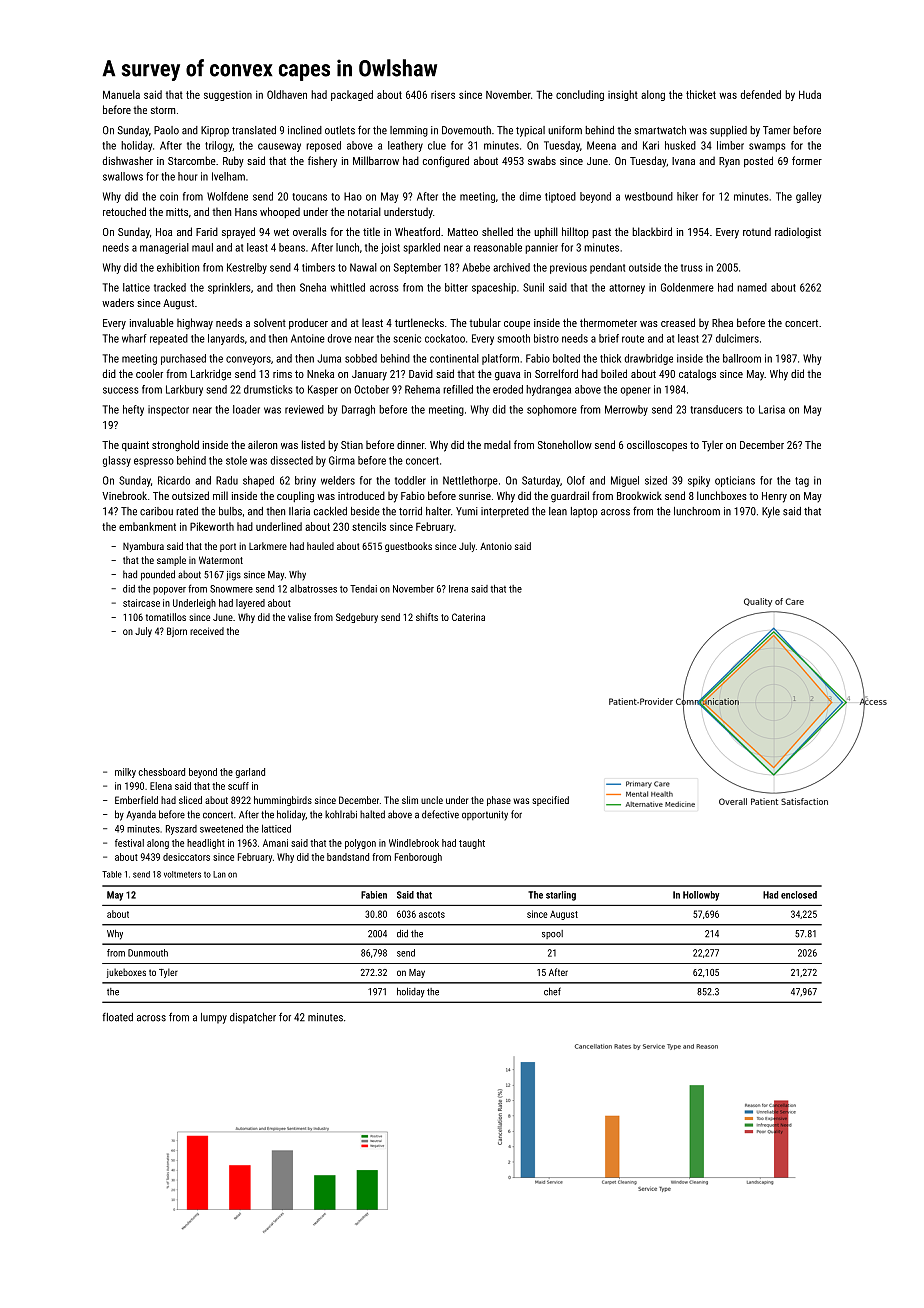 The image size is (924, 1308). Describe the element at coordinates (639, 496) in the document. I see `Brookwick` at that location.
